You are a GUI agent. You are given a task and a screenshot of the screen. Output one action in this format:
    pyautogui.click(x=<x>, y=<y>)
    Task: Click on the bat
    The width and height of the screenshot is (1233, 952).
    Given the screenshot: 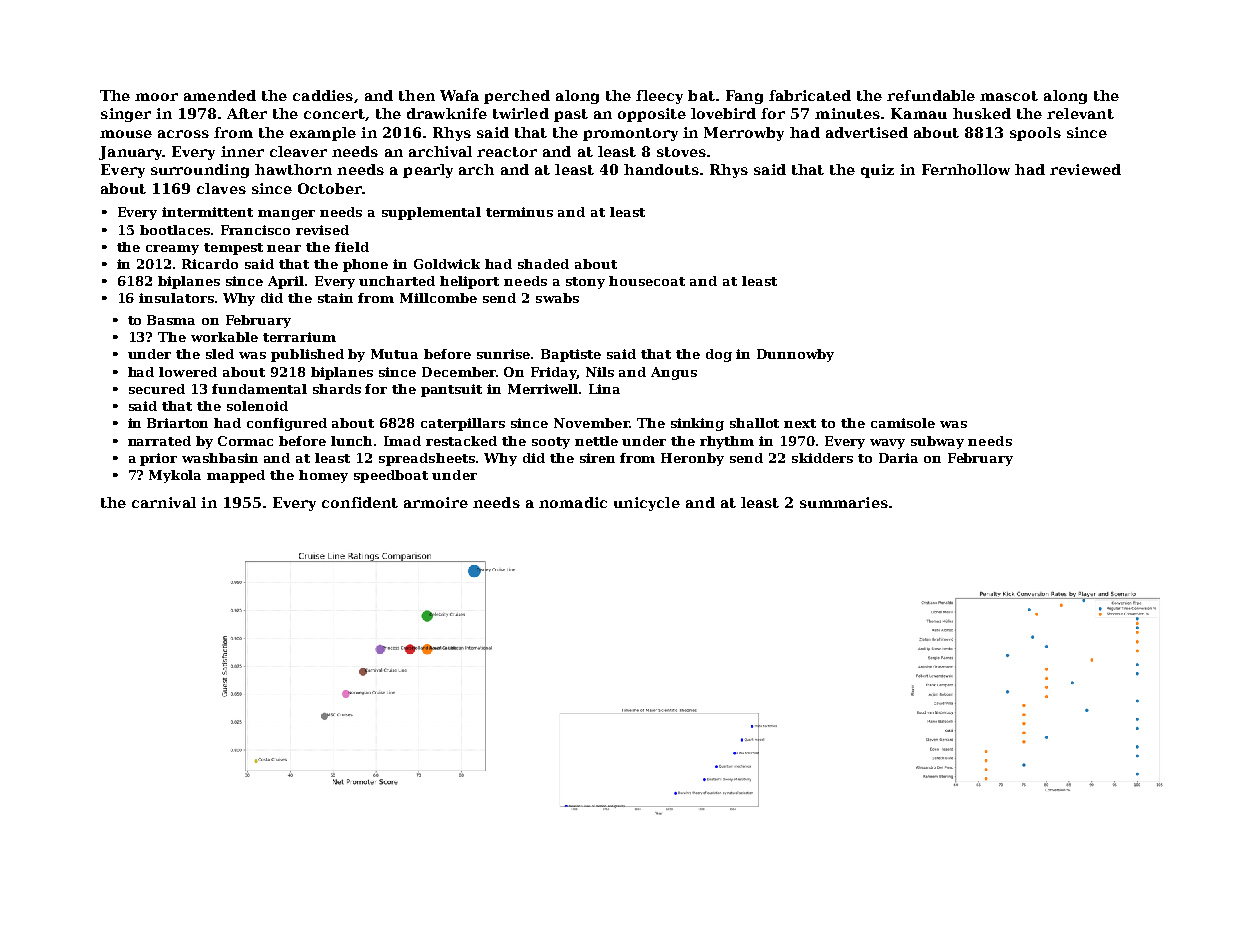 What is the action you would take?
    pyautogui.click(x=701, y=95)
